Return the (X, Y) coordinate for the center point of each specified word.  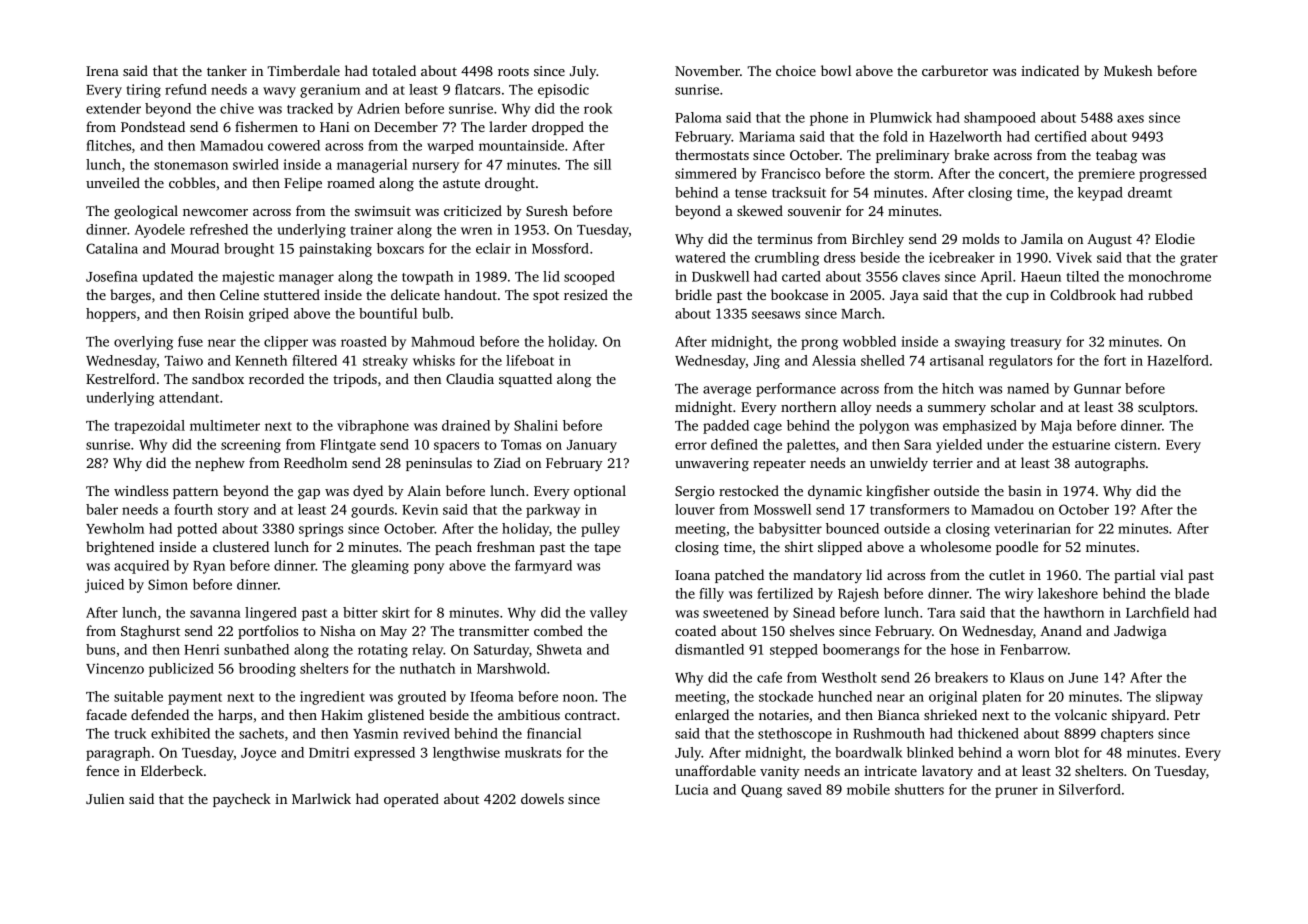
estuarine (1081, 444)
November (707, 70)
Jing (767, 362)
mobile (868, 789)
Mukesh (1128, 70)
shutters (919, 789)
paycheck (242, 800)
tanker (227, 70)
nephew (220, 464)
